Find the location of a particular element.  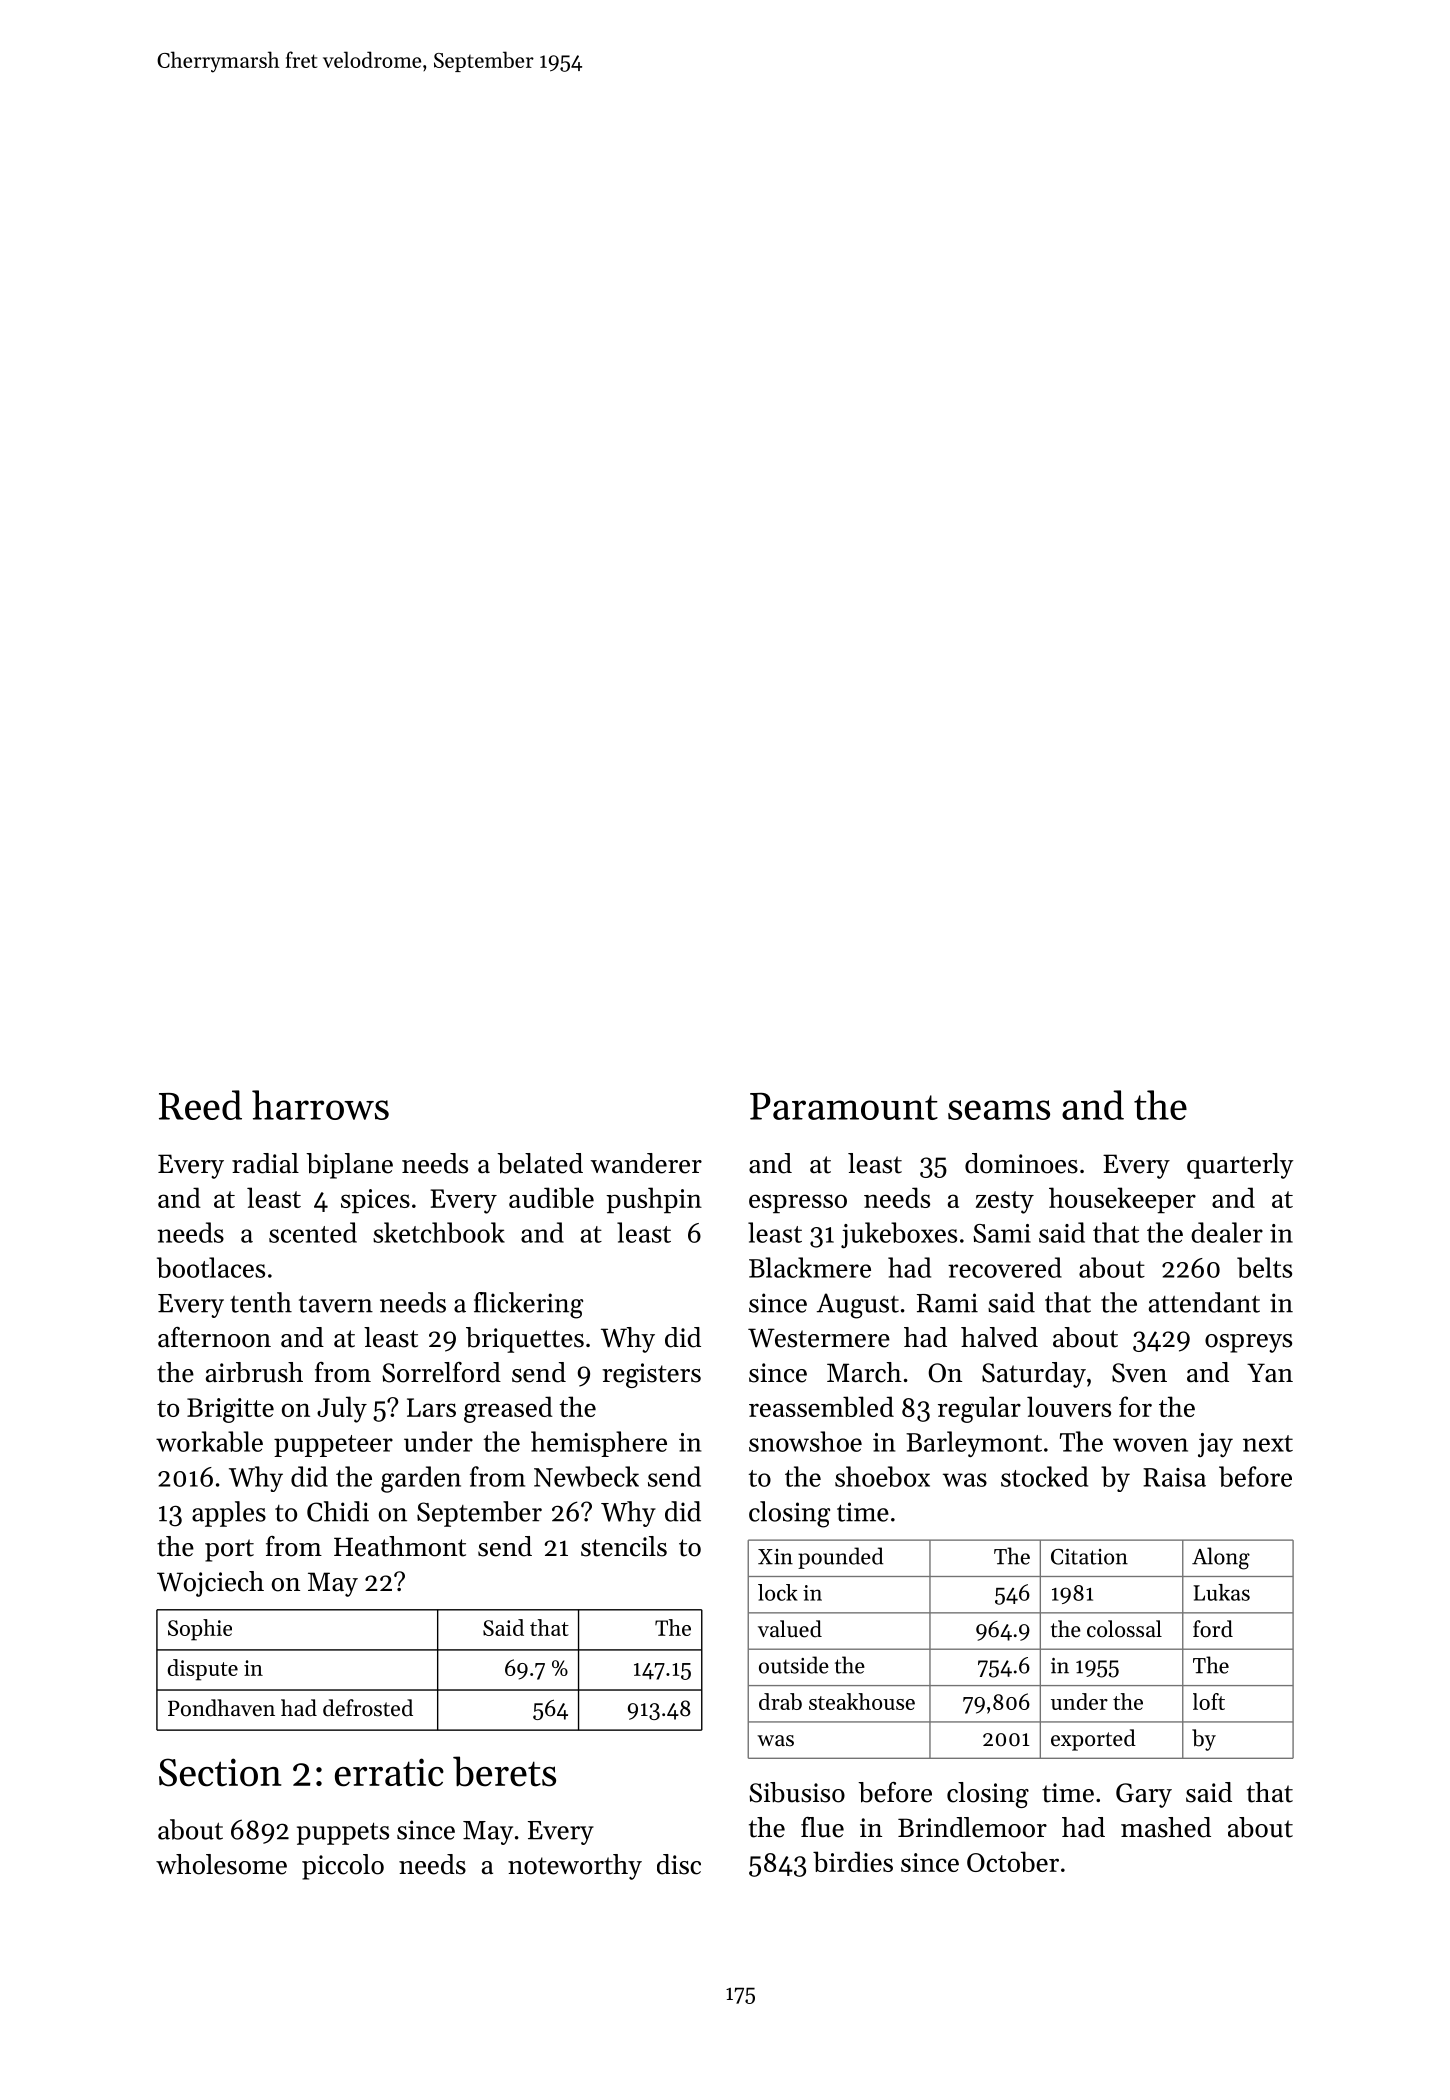

lock is located at coordinates (778, 1592).
